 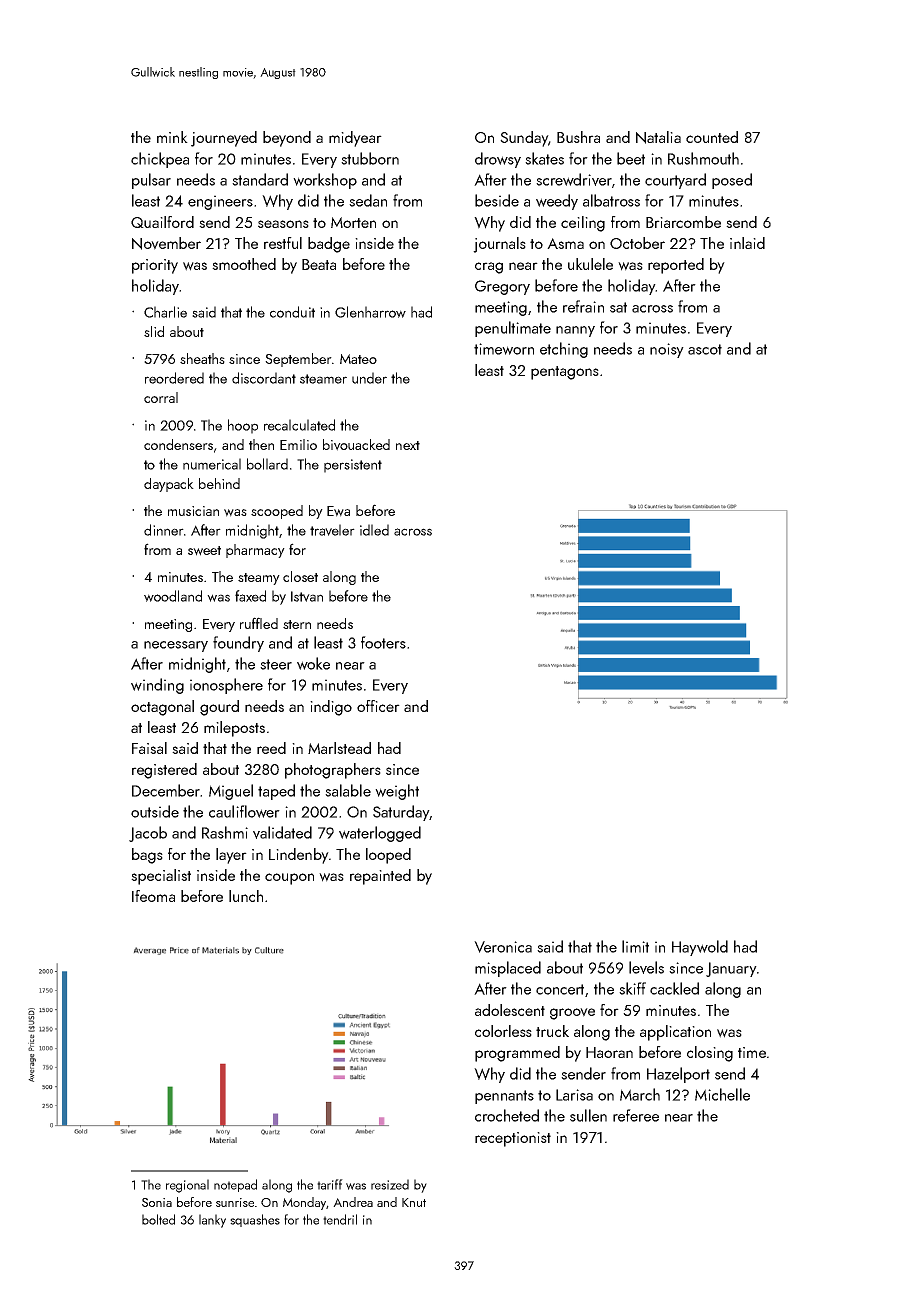 What do you see at coordinates (264, 378) in the screenshot?
I see `discordant` at bounding box center [264, 378].
